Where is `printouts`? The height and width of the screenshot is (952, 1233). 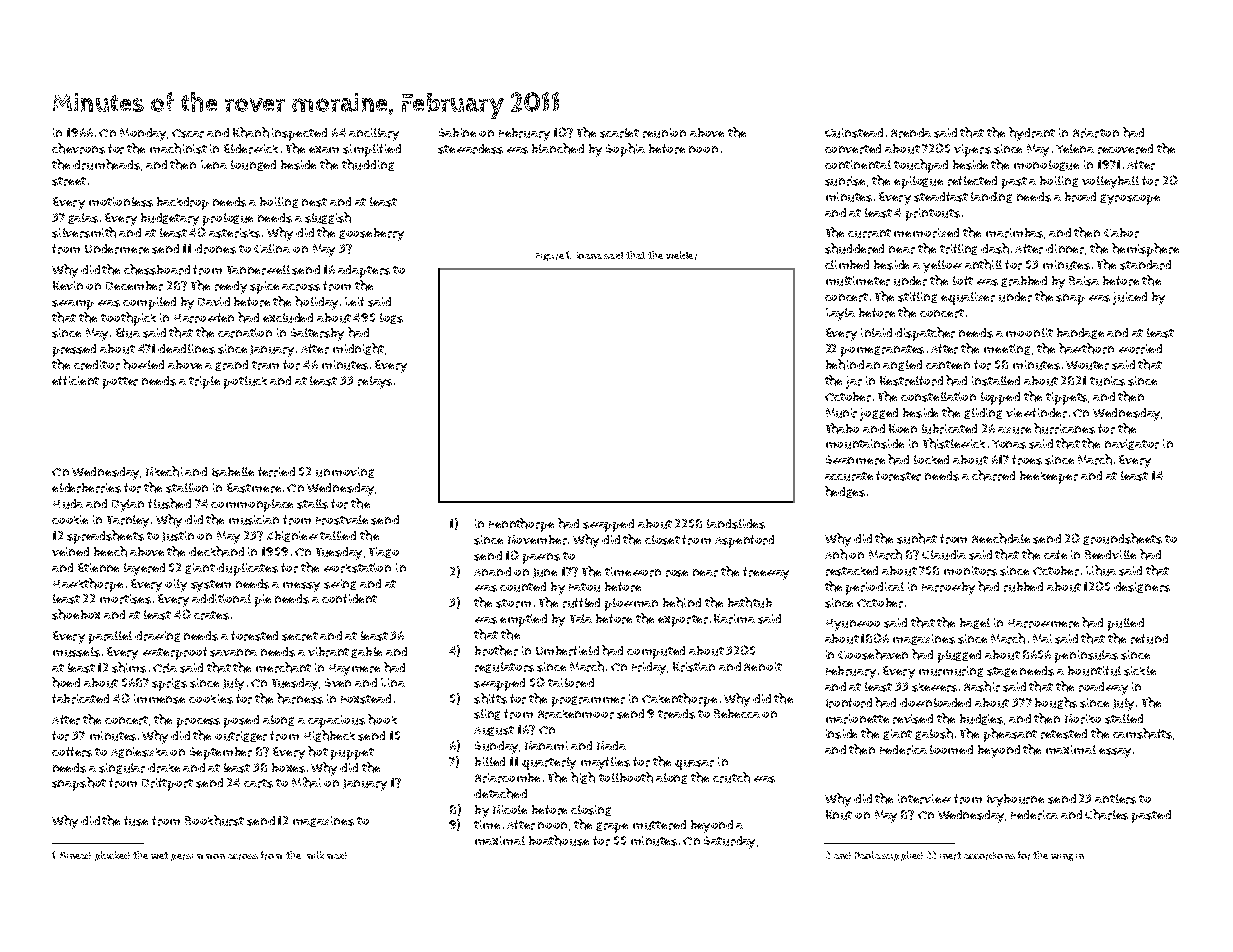
printouts is located at coordinates (933, 214).
